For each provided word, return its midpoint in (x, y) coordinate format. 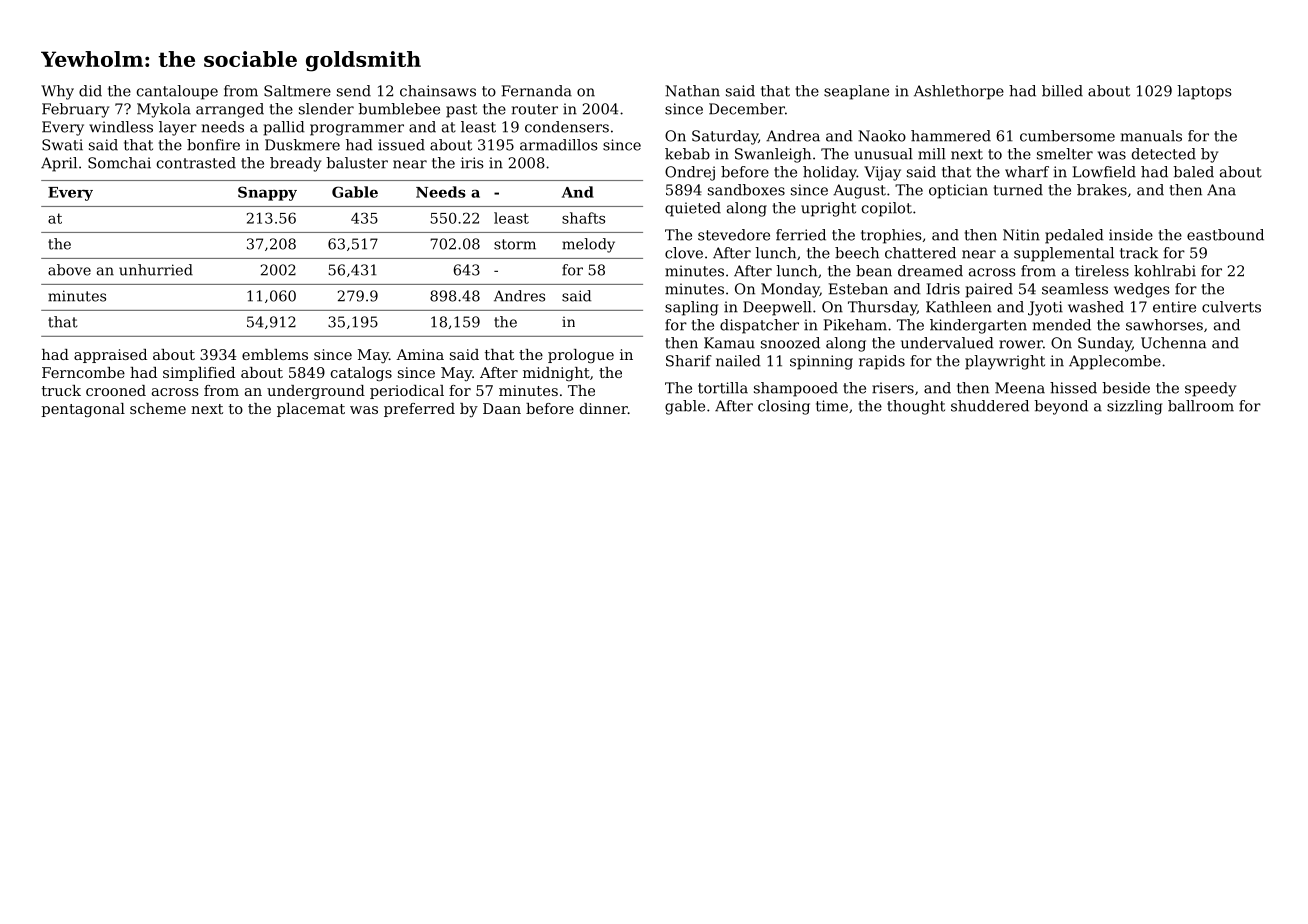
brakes (1102, 190)
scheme (158, 408)
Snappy (267, 193)
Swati (62, 145)
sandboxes (746, 190)
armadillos (558, 145)
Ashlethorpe (959, 92)
